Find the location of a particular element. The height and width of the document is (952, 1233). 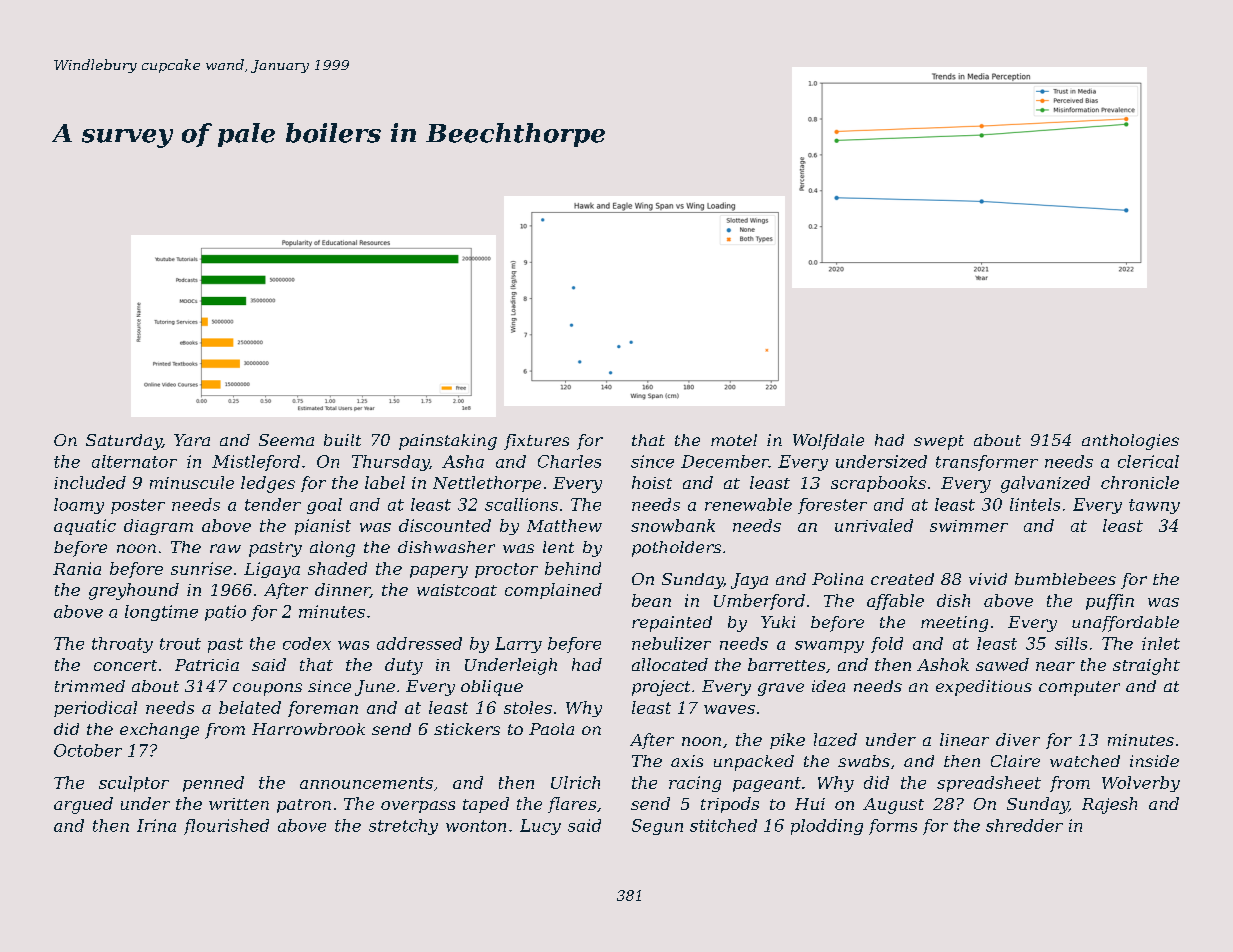

Ligaya is located at coordinates (272, 570).
